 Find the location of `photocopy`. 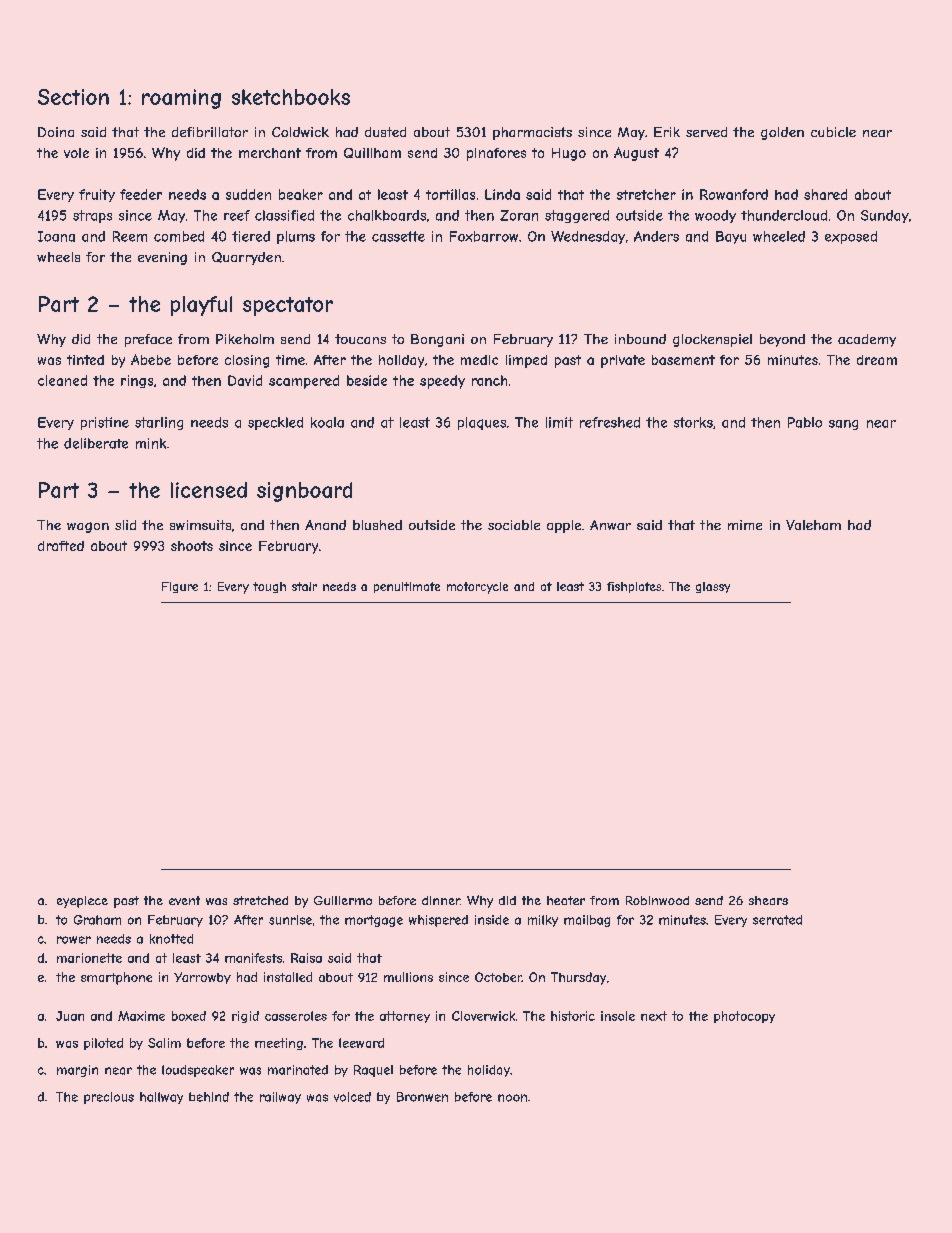

photocopy is located at coordinates (744, 1017).
